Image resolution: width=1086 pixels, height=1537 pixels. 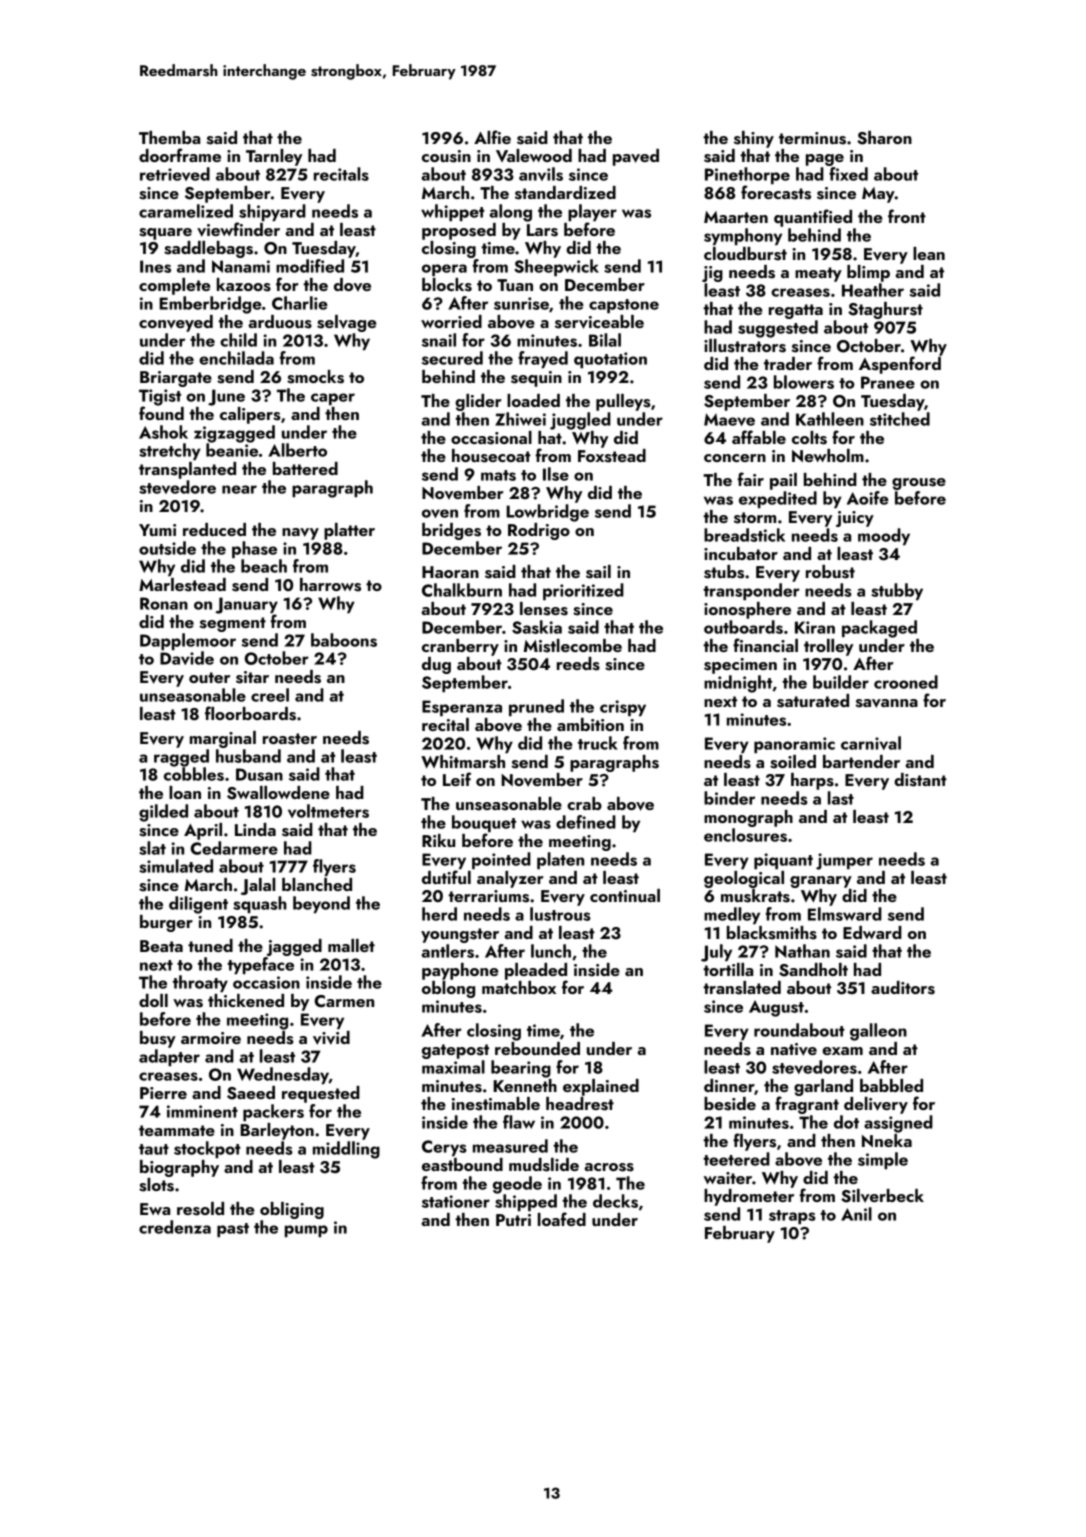 I want to click on juicy, so click(x=855, y=519).
